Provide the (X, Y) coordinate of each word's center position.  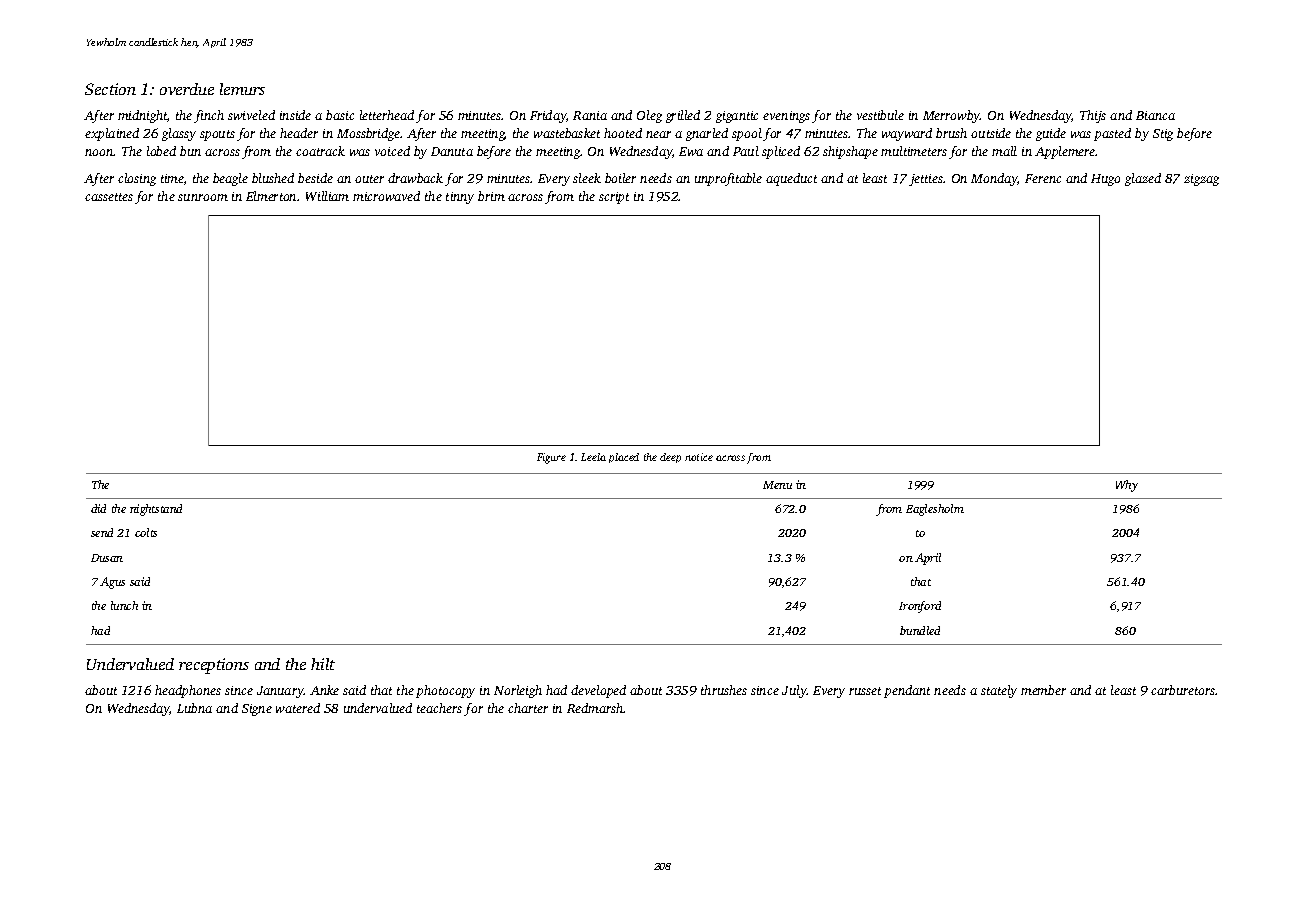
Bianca (1155, 115)
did (98, 508)
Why (1127, 486)
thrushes (724, 690)
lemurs (242, 89)
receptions (214, 666)
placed (624, 458)
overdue (187, 89)
